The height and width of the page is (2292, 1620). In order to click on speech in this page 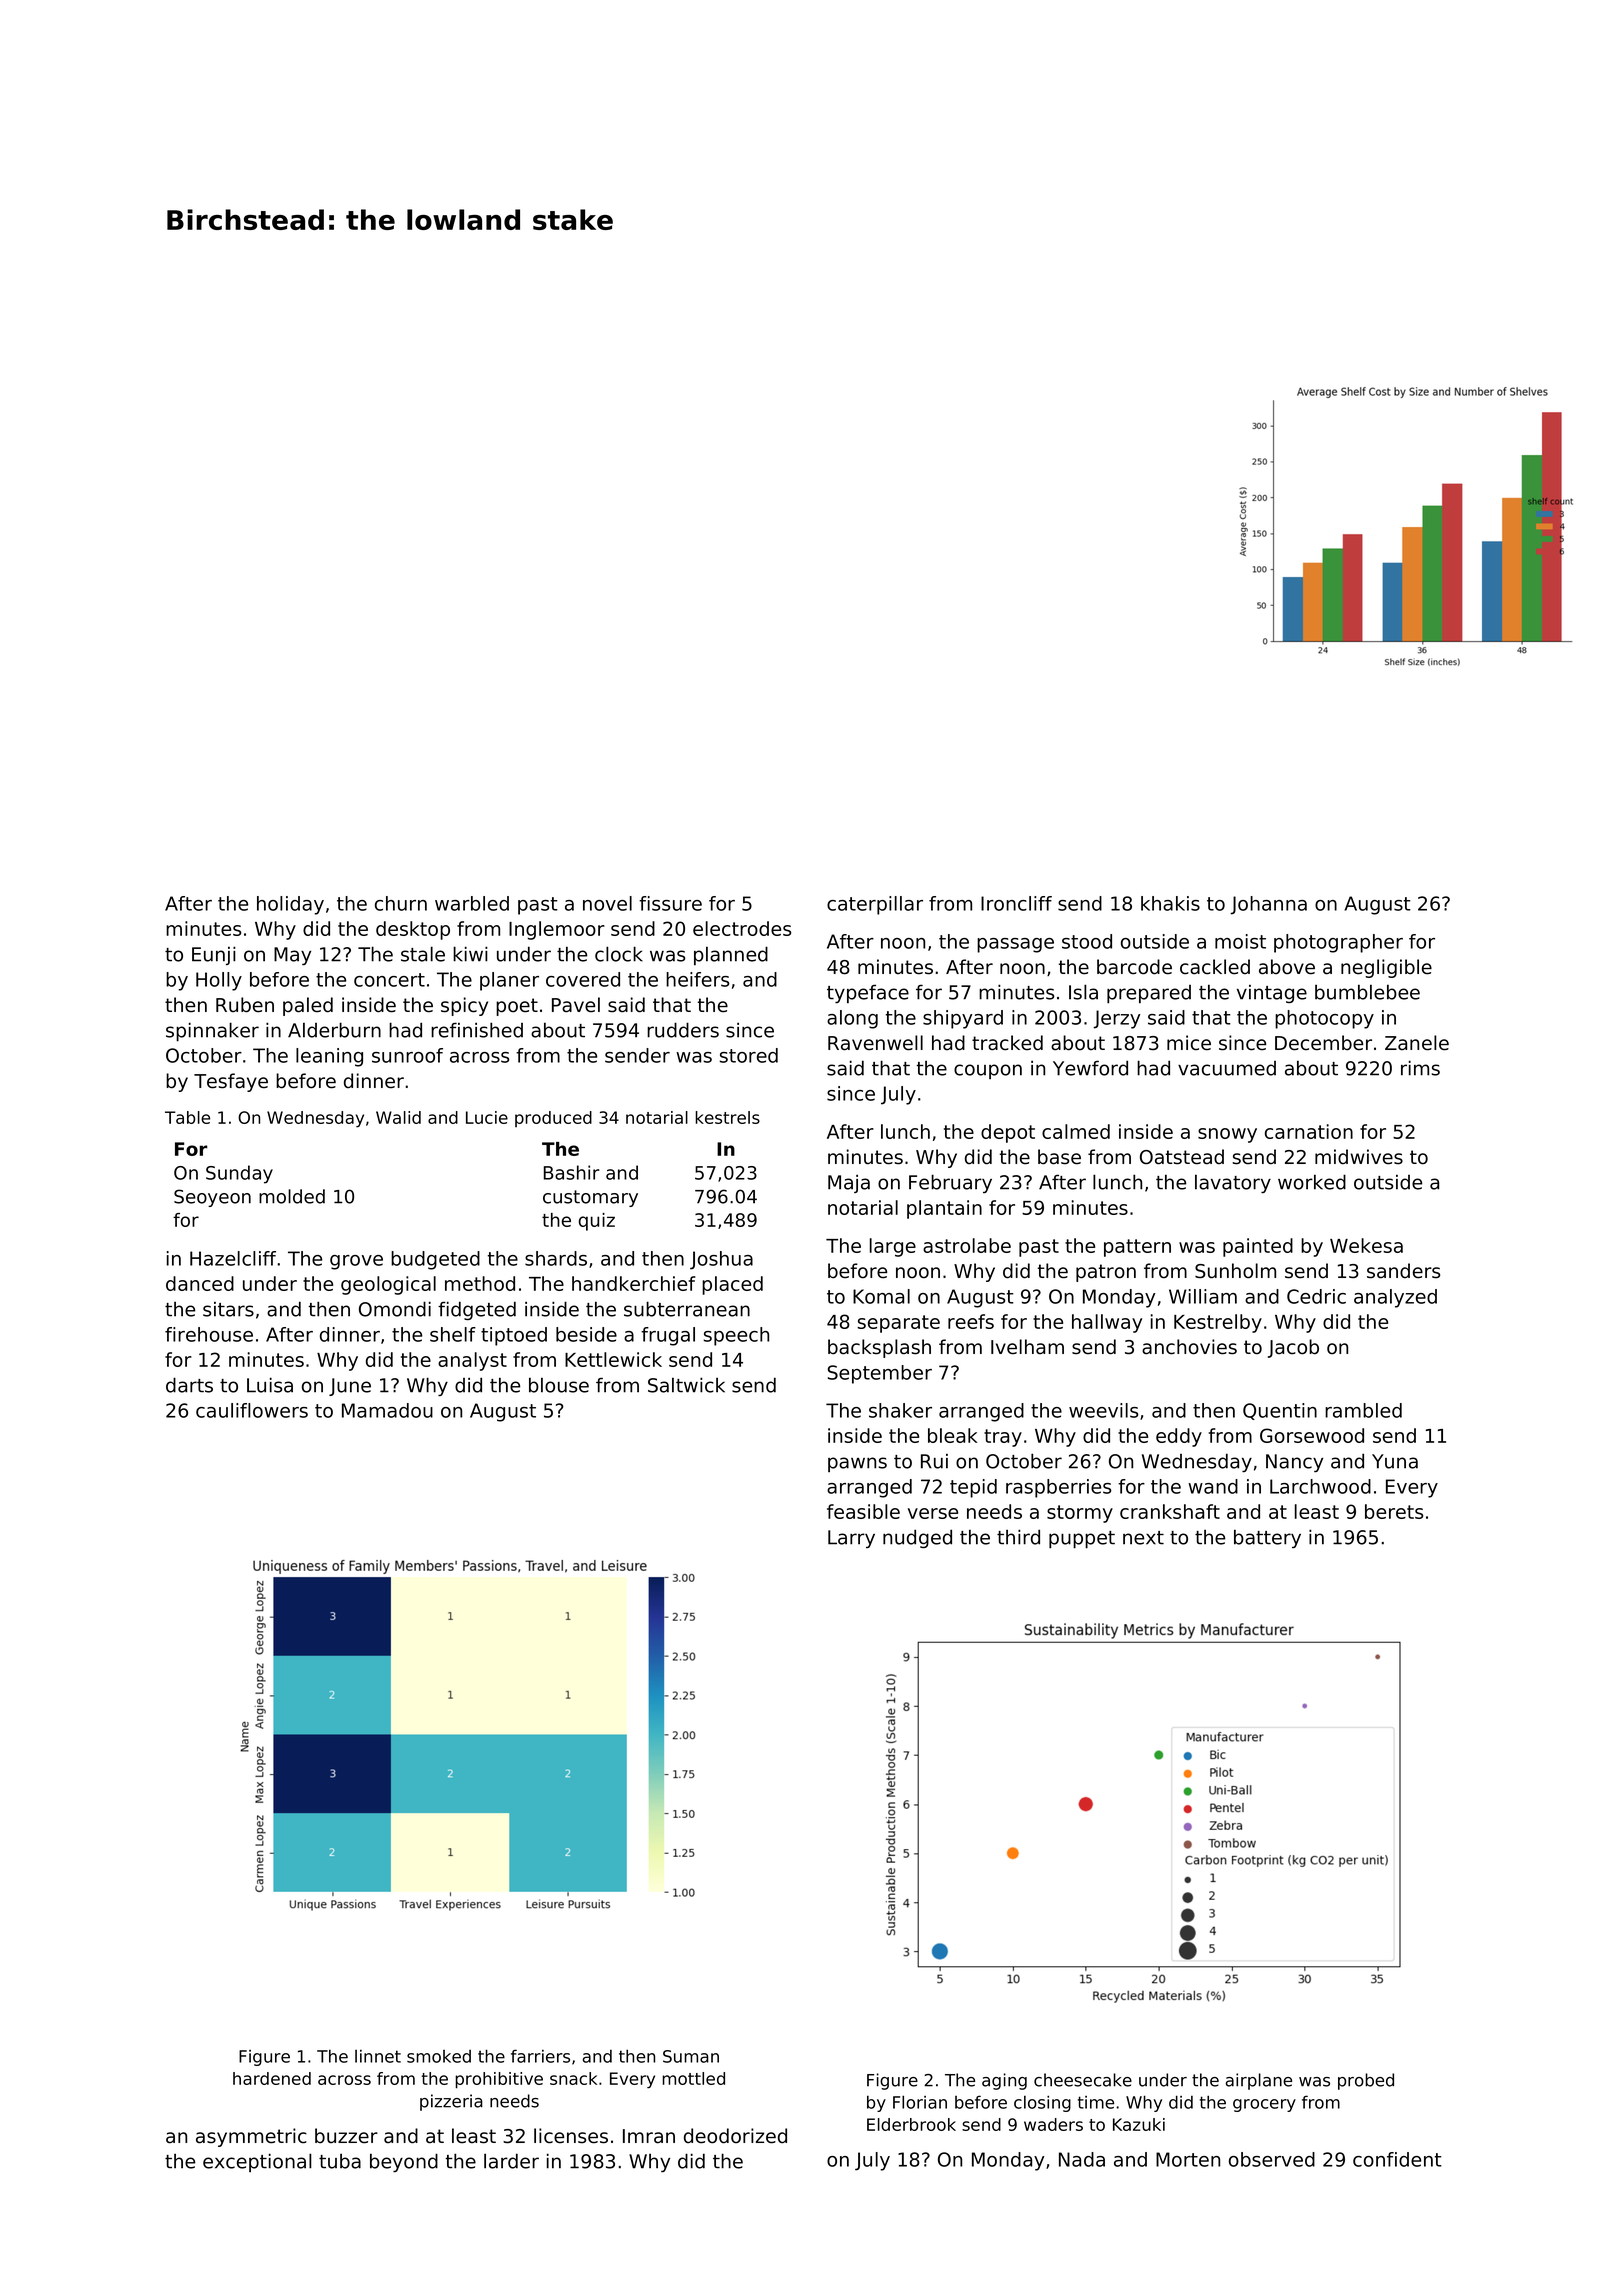, I will do `click(736, 1336)`.
